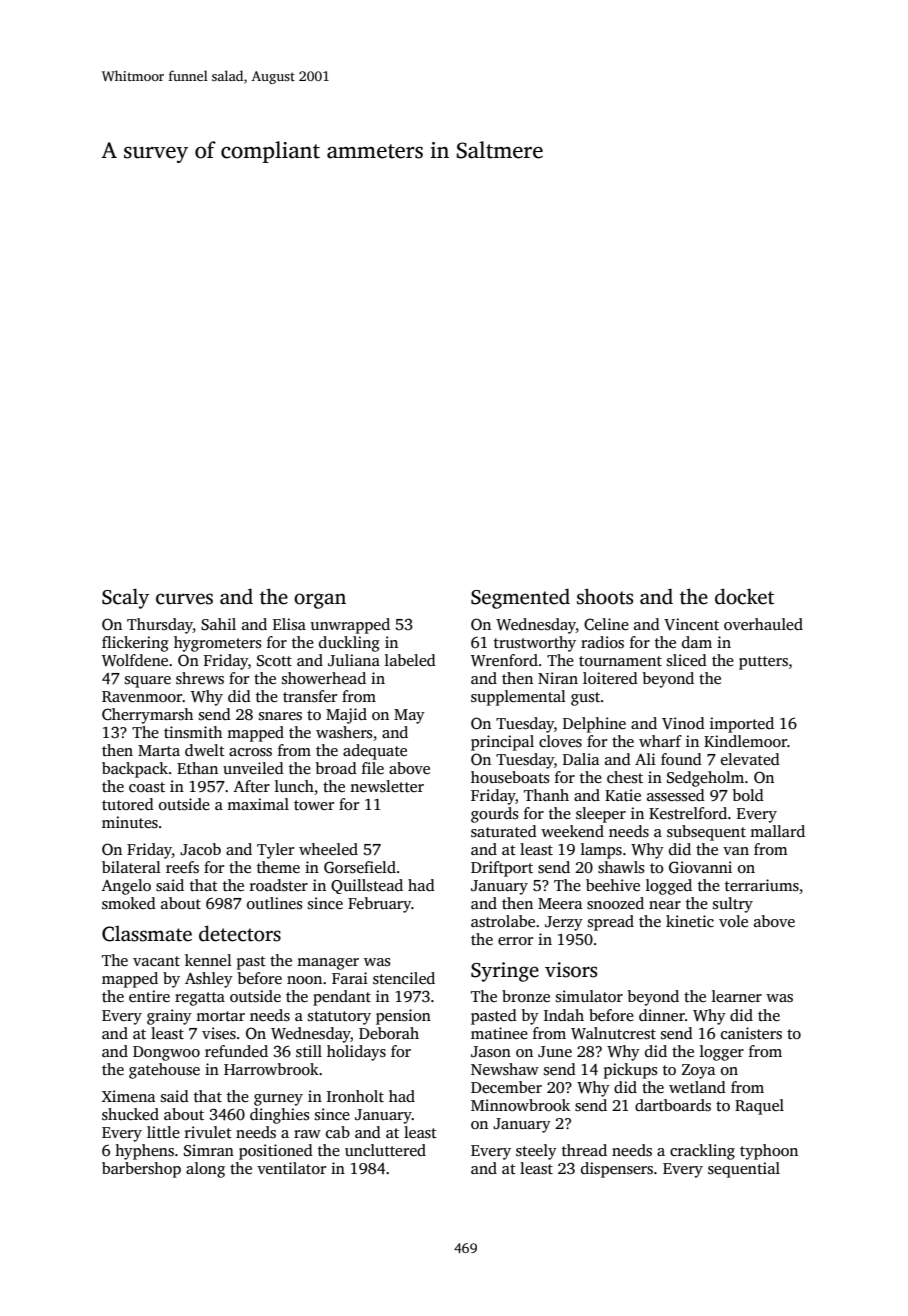 The image size is (908, 1316). I want to click on wharf, so click(660, 741).
